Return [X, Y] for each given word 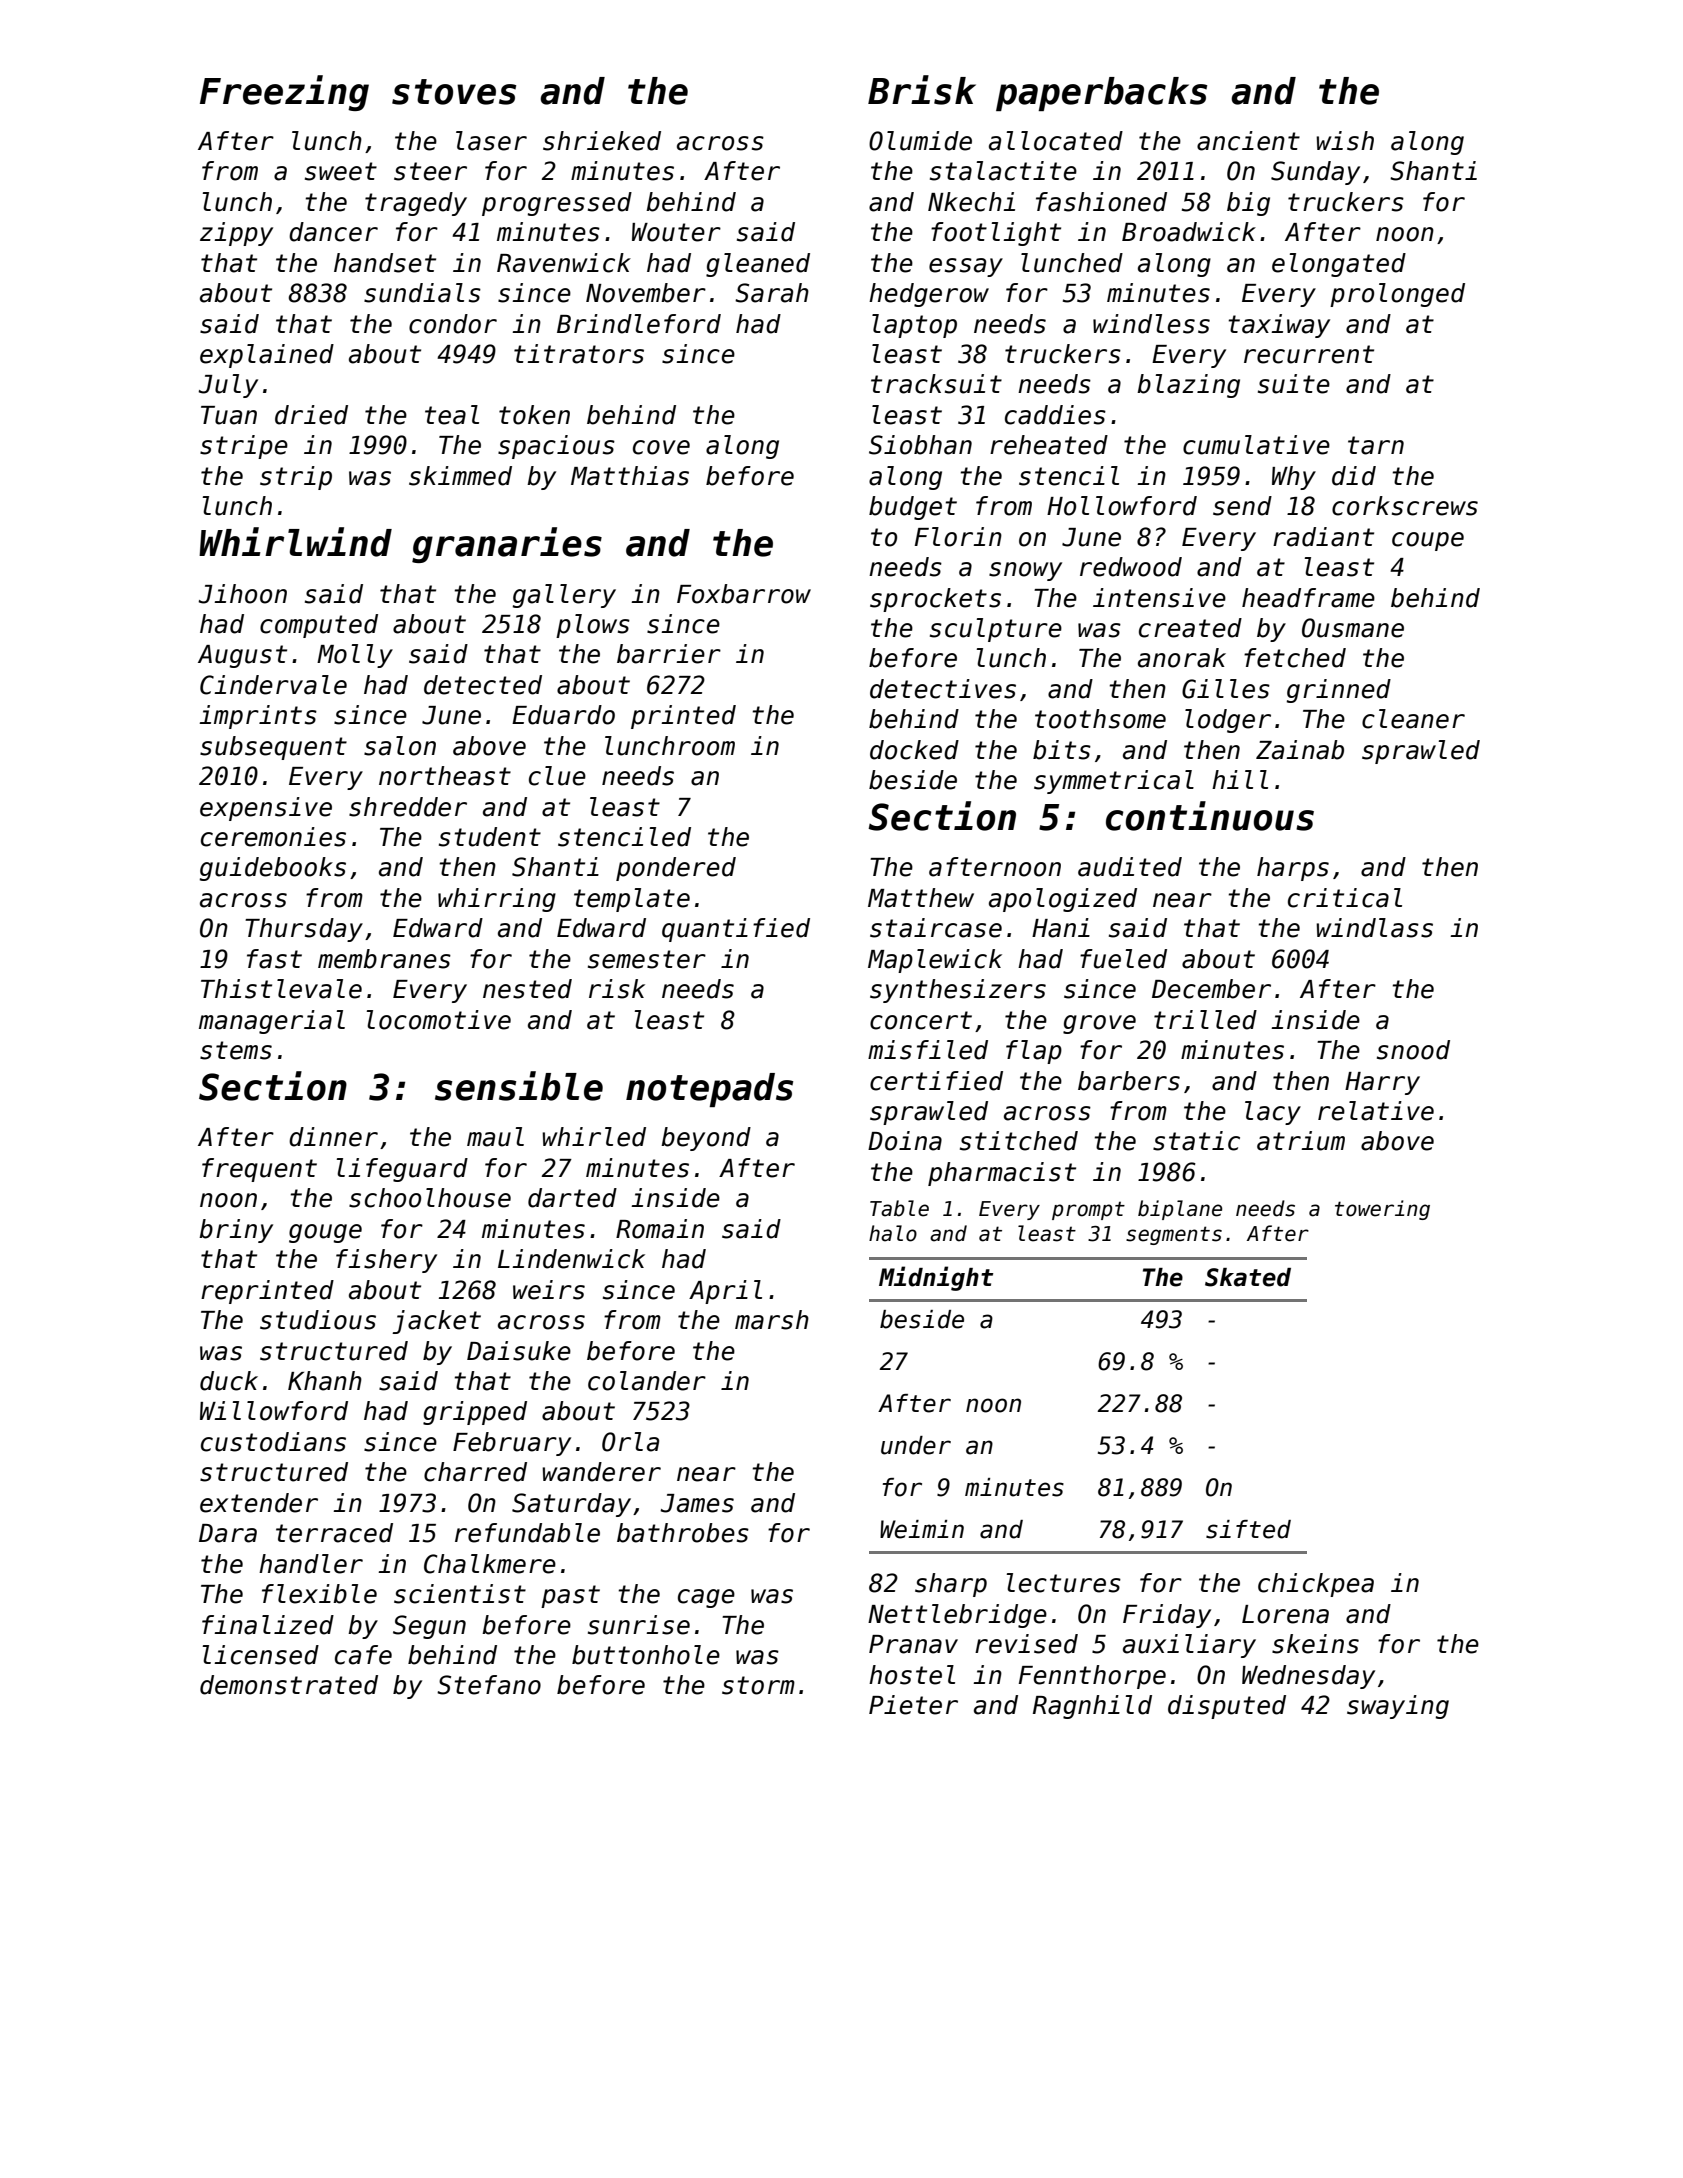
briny [236, 1231]
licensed [261, 1655]
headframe [1308, 598]
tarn [1376, 445]
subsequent [273, 748]
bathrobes [683, 1533]
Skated [1248, 1277]
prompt [1088, 1211]
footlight [996, 234]
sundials [422, 293]
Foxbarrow [744, 594]
